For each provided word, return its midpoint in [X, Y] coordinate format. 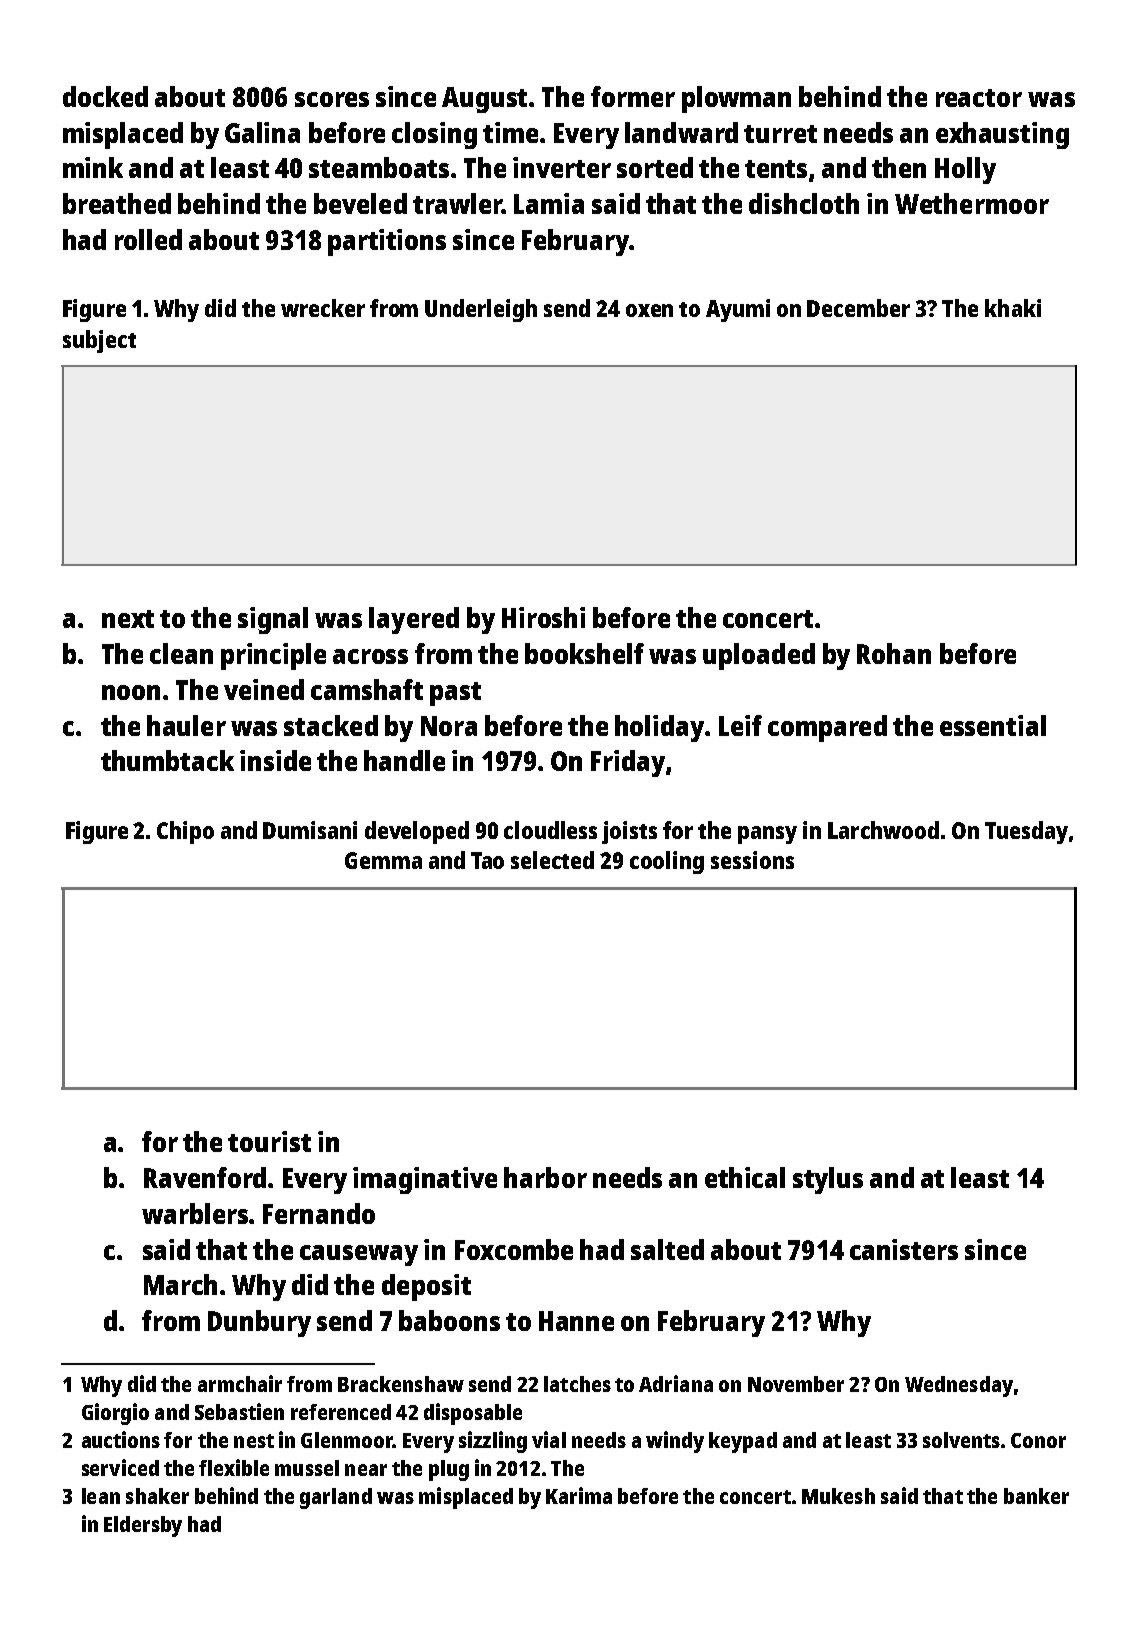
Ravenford [205, 1177]
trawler [457, 203]
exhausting [1002, 135]
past [455, 694]
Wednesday [959, 1386]
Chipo [185, 832]
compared [827, 728]
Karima [579, 1495]
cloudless [550, 830]
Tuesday [1026, 832]
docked [105, 96]
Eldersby [143, 1526]
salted [667, 1249]
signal [273, 620]
